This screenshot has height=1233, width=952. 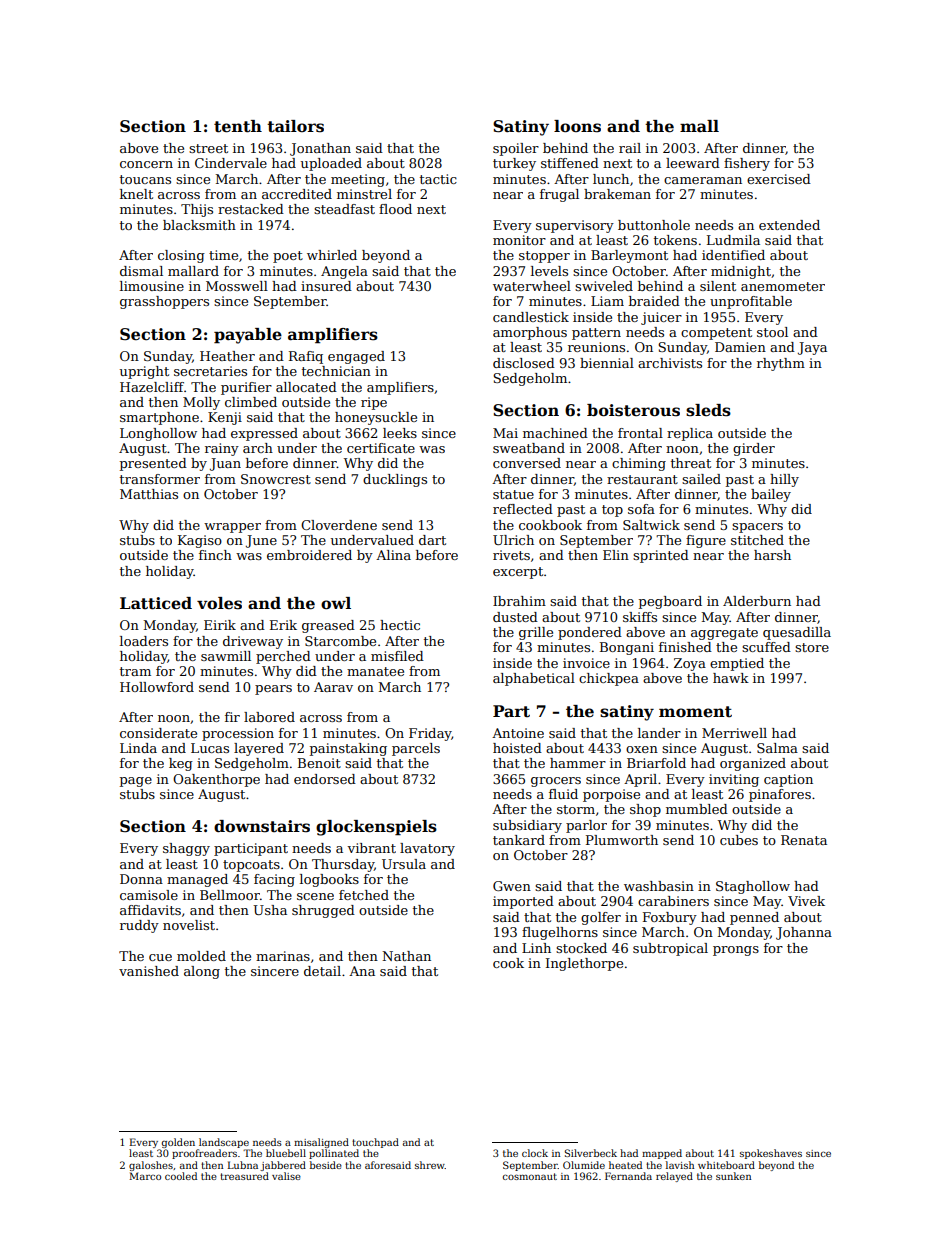 What do you see at coordinates (515, 617) in the screenshot?
I see `dusted` at bounding box center [515, 617].
